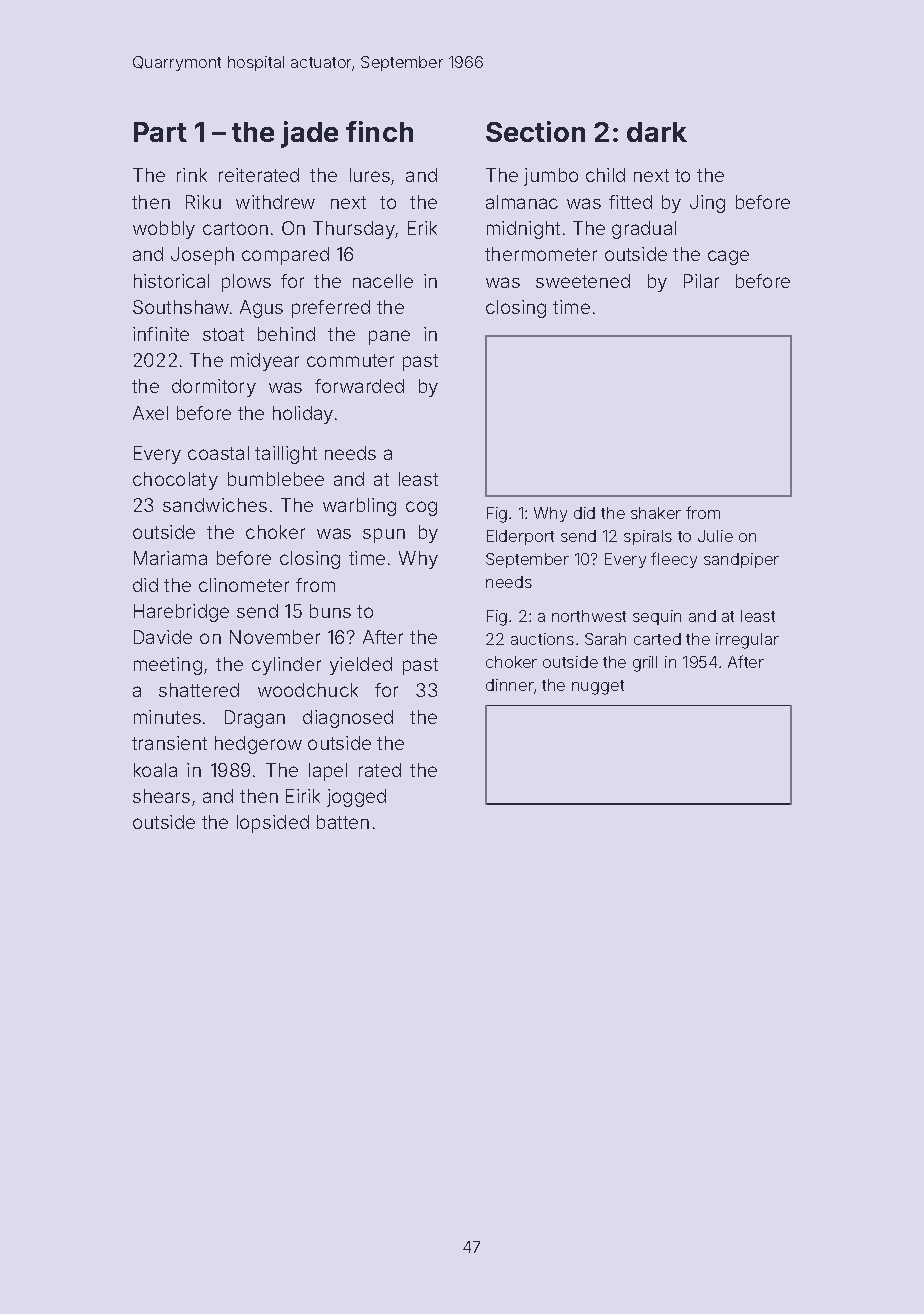  I want to click on Thursday, so click(354, 230).
